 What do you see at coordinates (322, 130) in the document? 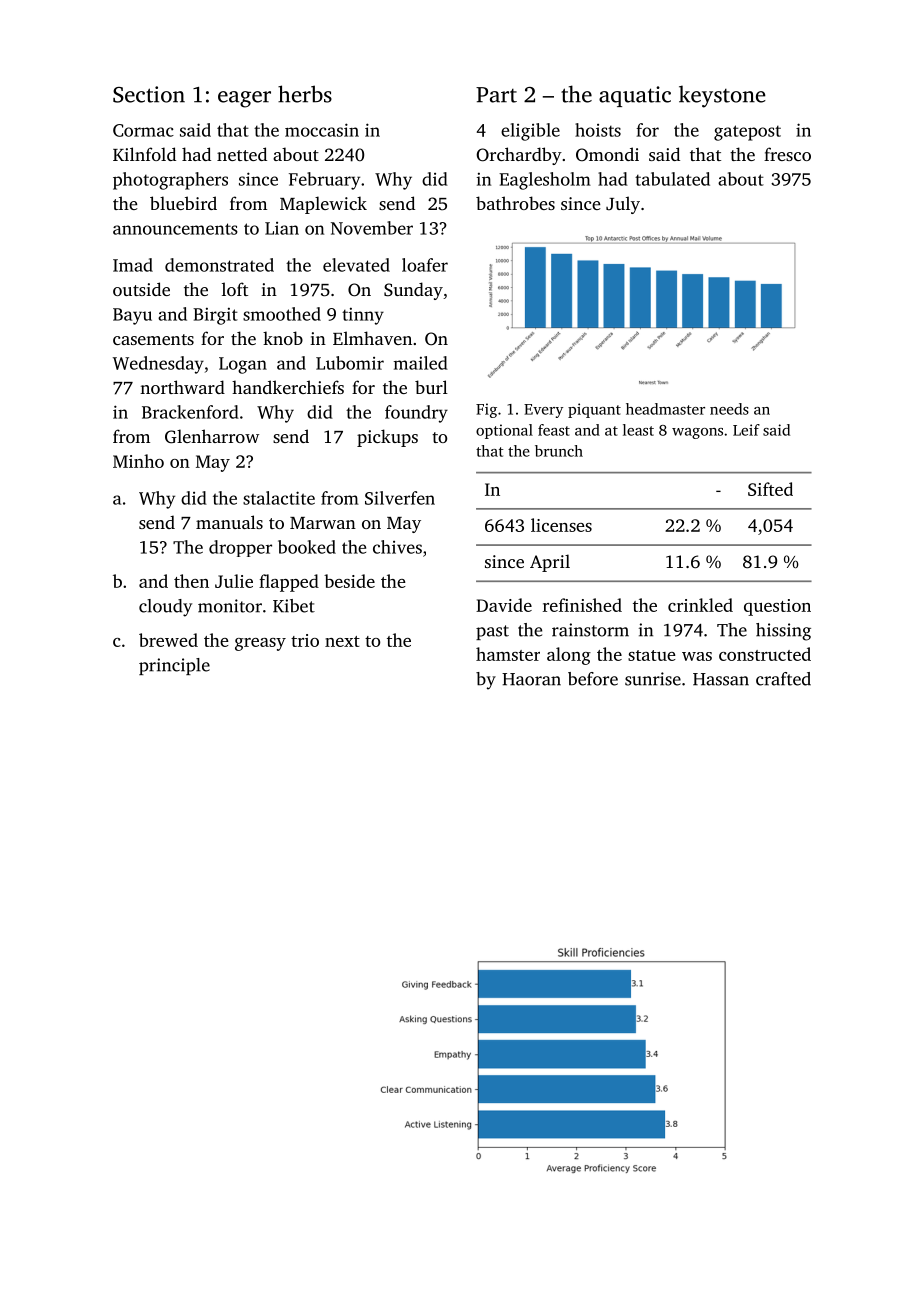
I see `moccasin` at bounding box center [322, 130].
